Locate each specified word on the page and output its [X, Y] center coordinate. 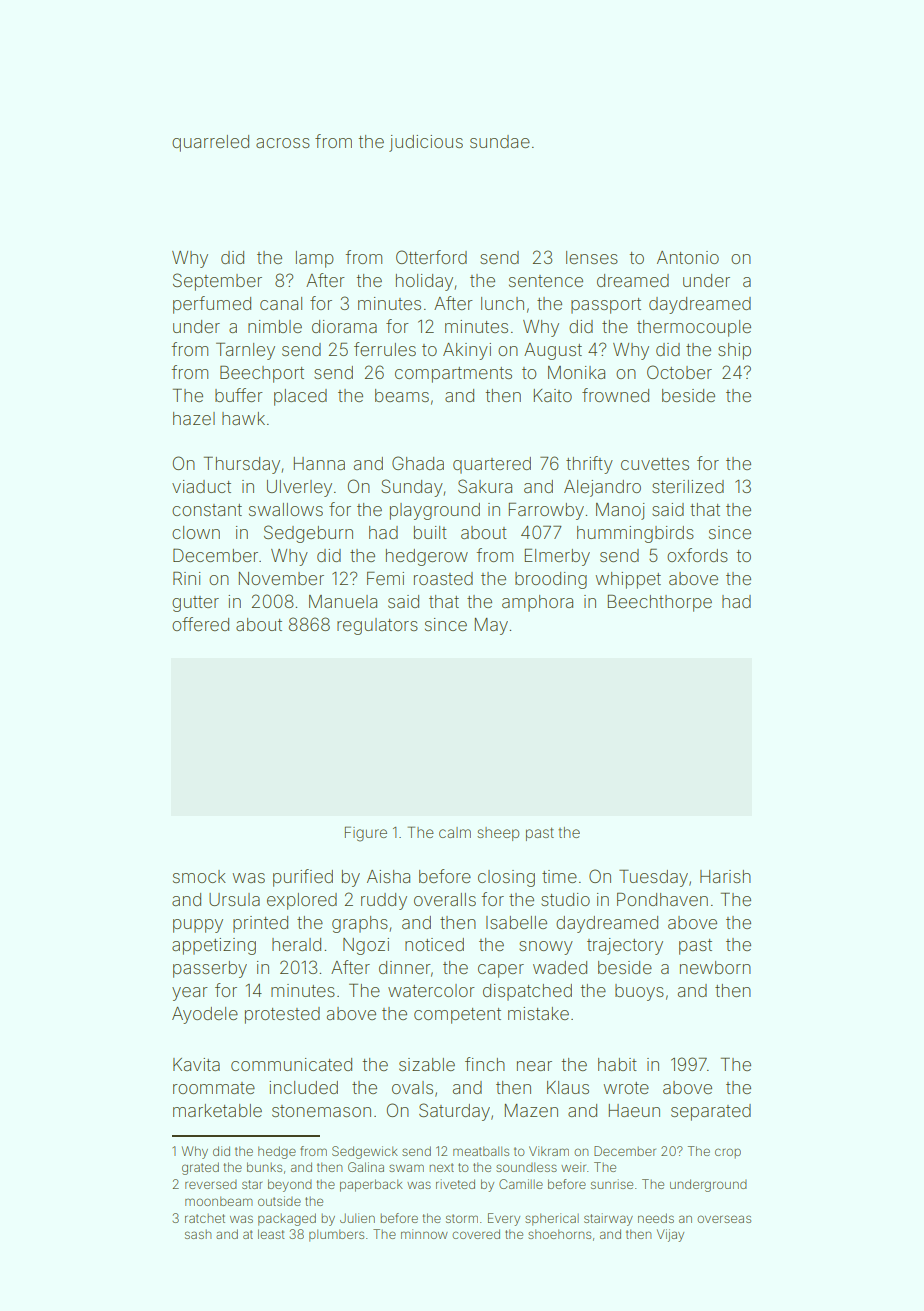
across [283, 143]
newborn [715, 967]
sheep [498, 834]
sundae [500, 141]
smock [199, 876]
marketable [217, 1110]
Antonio [688, 257]
